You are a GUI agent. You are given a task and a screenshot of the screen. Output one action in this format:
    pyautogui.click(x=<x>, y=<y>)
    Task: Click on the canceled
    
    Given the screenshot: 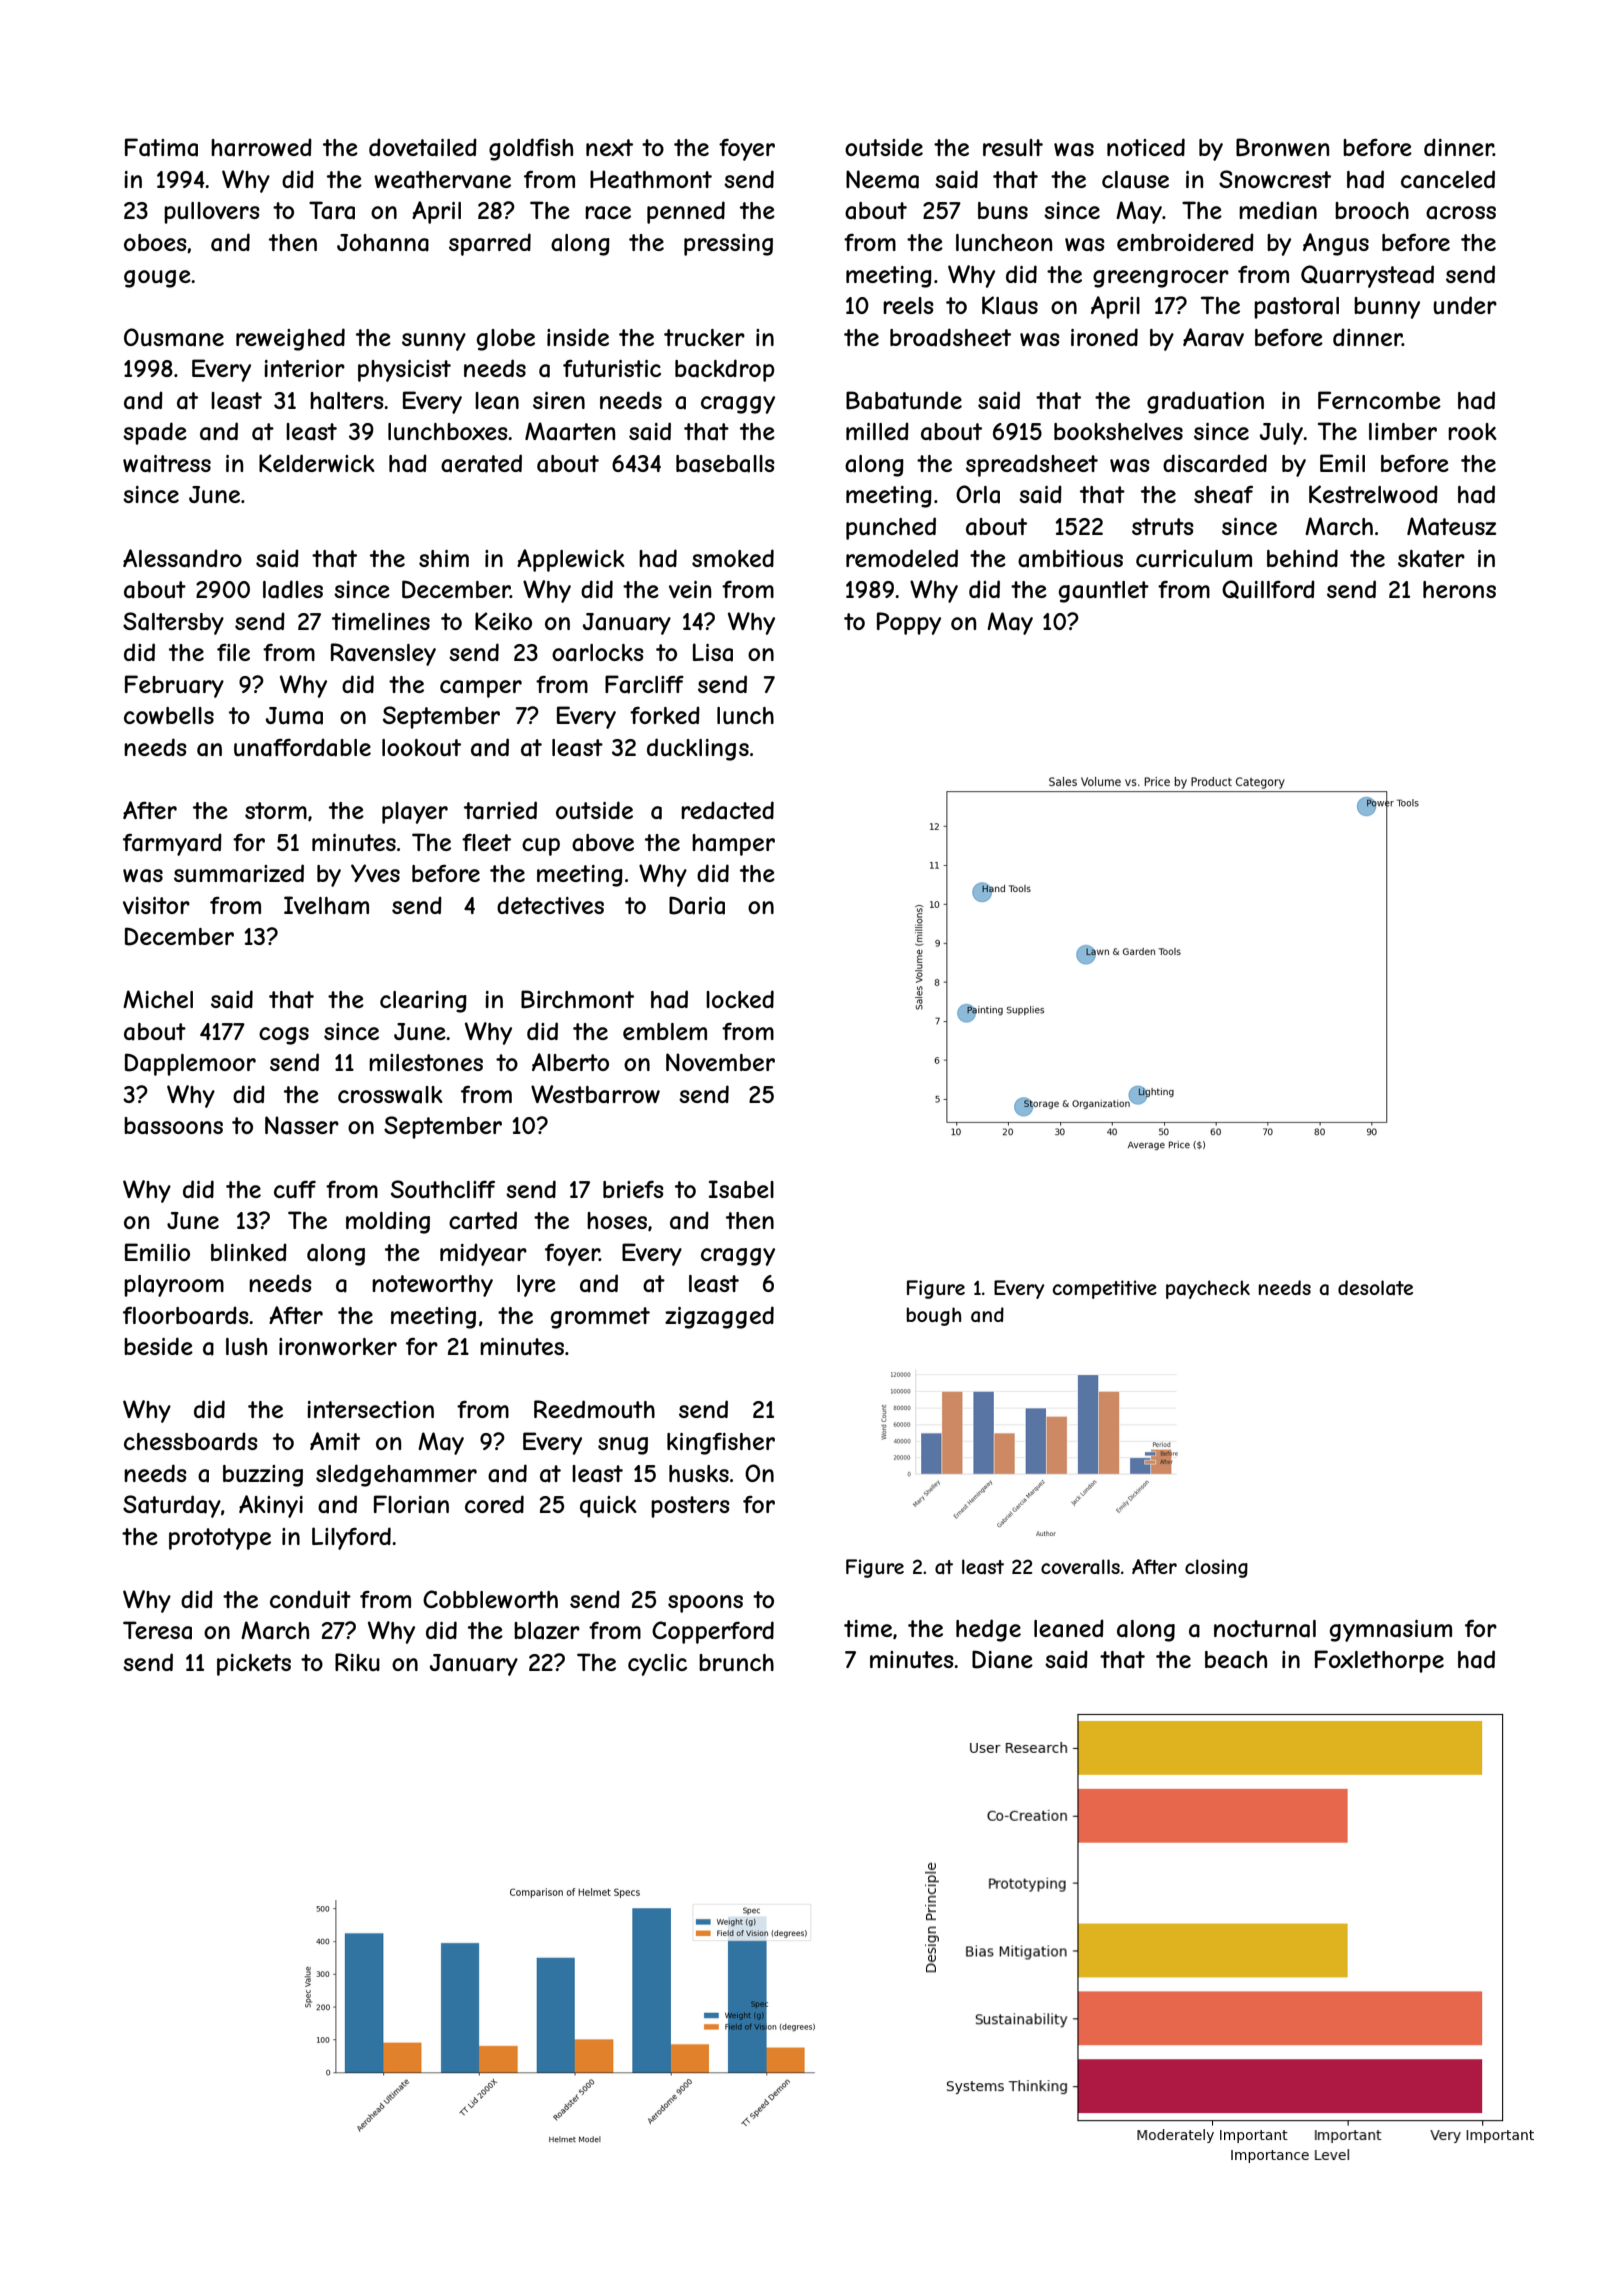 What is the action you would take?
    pyautogui.click(x=1448, y=179)
